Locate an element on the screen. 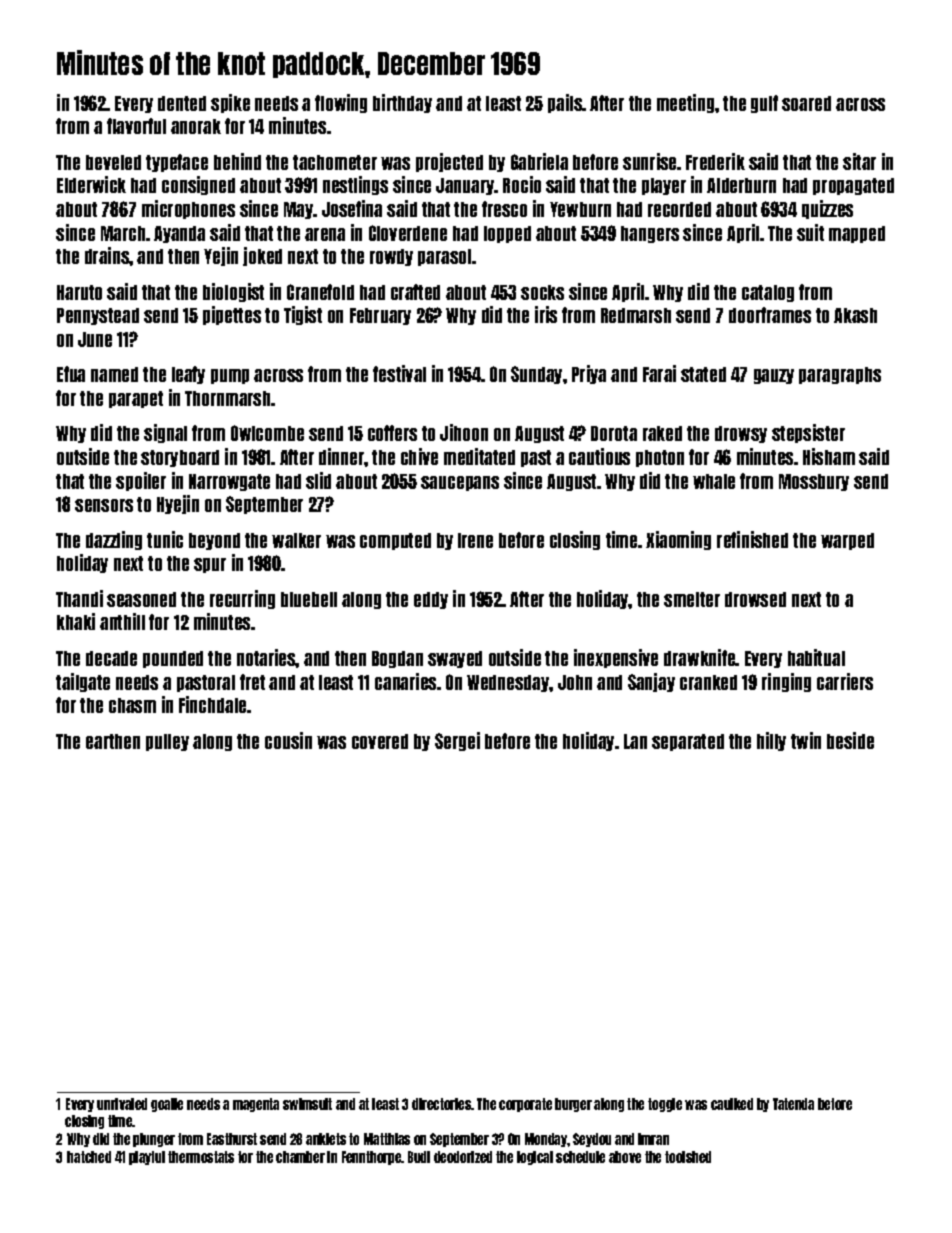 The image size is (952, 1233). flowing is located at coordinates (341, 103).
